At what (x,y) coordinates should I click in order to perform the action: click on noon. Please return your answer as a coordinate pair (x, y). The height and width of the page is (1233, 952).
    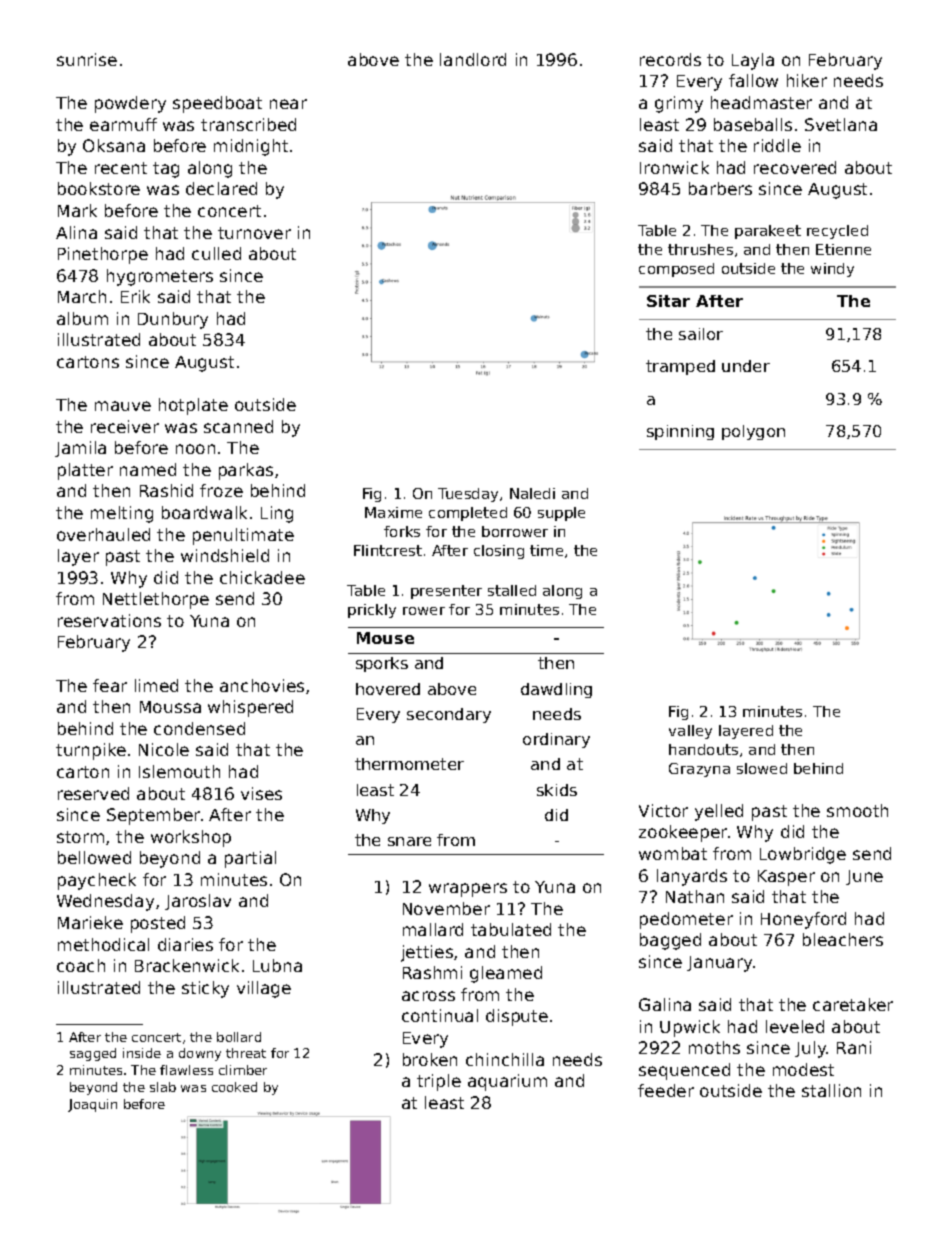
    Looking at the image, I should click on (195, 449).
